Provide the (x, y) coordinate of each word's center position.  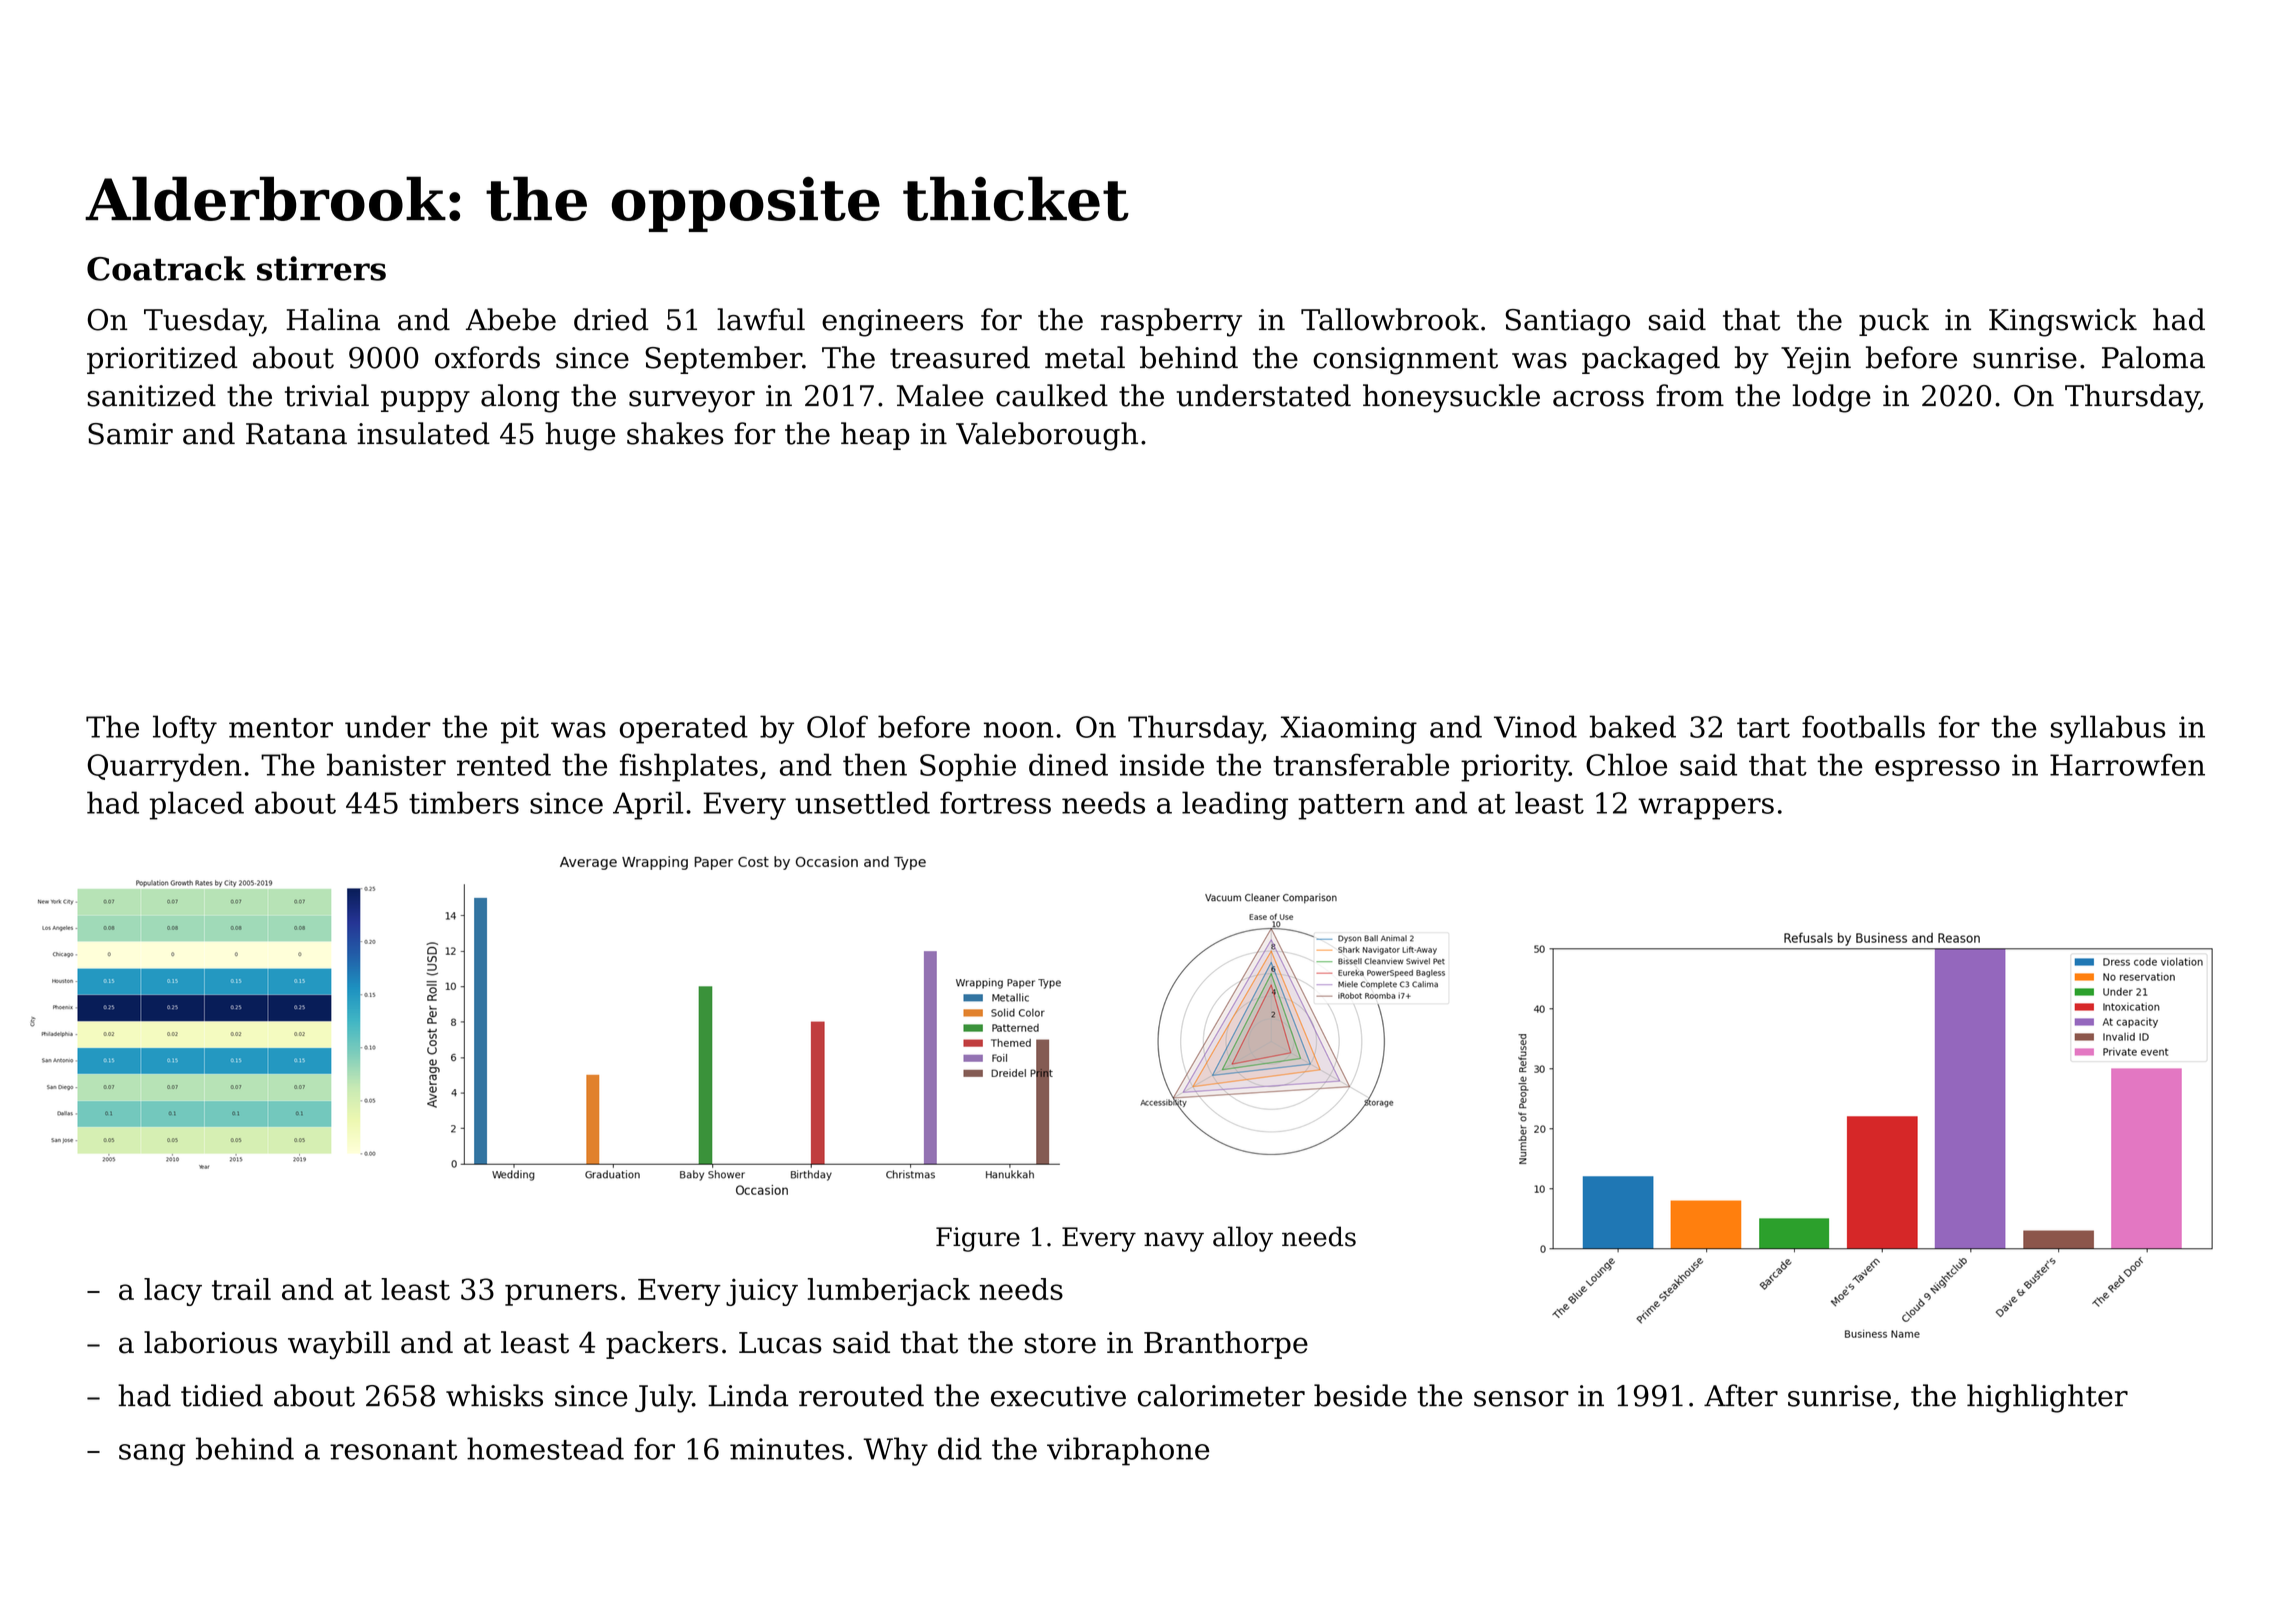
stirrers (321, 268)
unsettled (862, 802)
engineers (892, 323)
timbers (464, 802)
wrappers (1706, 809)
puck (1894, 322)
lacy (173, 1292)
